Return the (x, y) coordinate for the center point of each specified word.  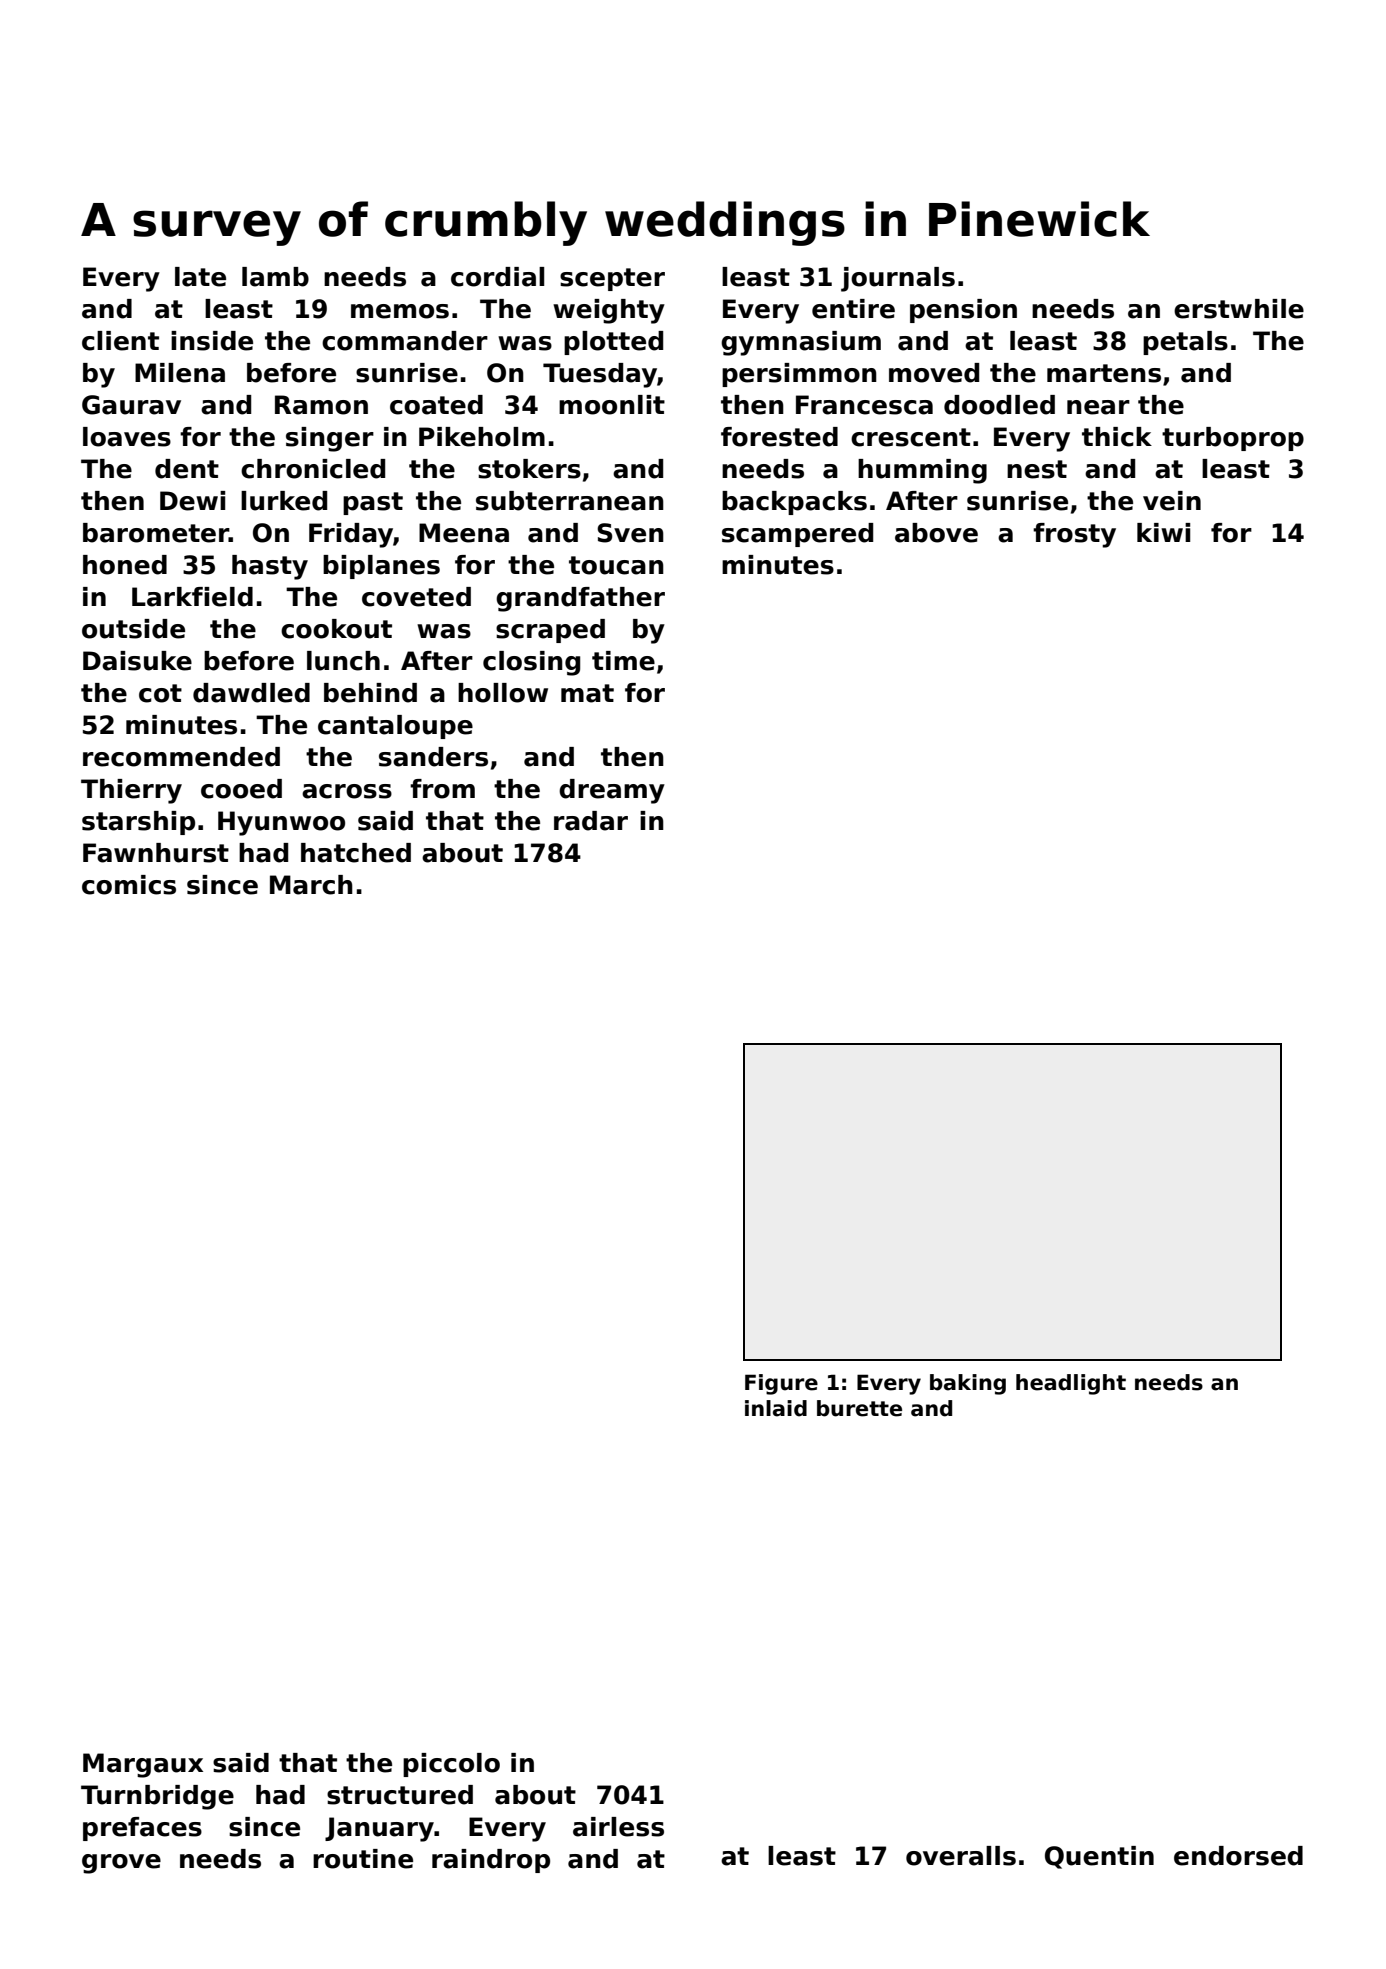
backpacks (794, 503)
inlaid (776, 1408)
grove (121, 1864)
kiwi (1163, 532)
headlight (1071, 1384)
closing (531, 663)
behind (370, 693)
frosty (1074, 535)
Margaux (143, 1765)
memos (400, 311)
